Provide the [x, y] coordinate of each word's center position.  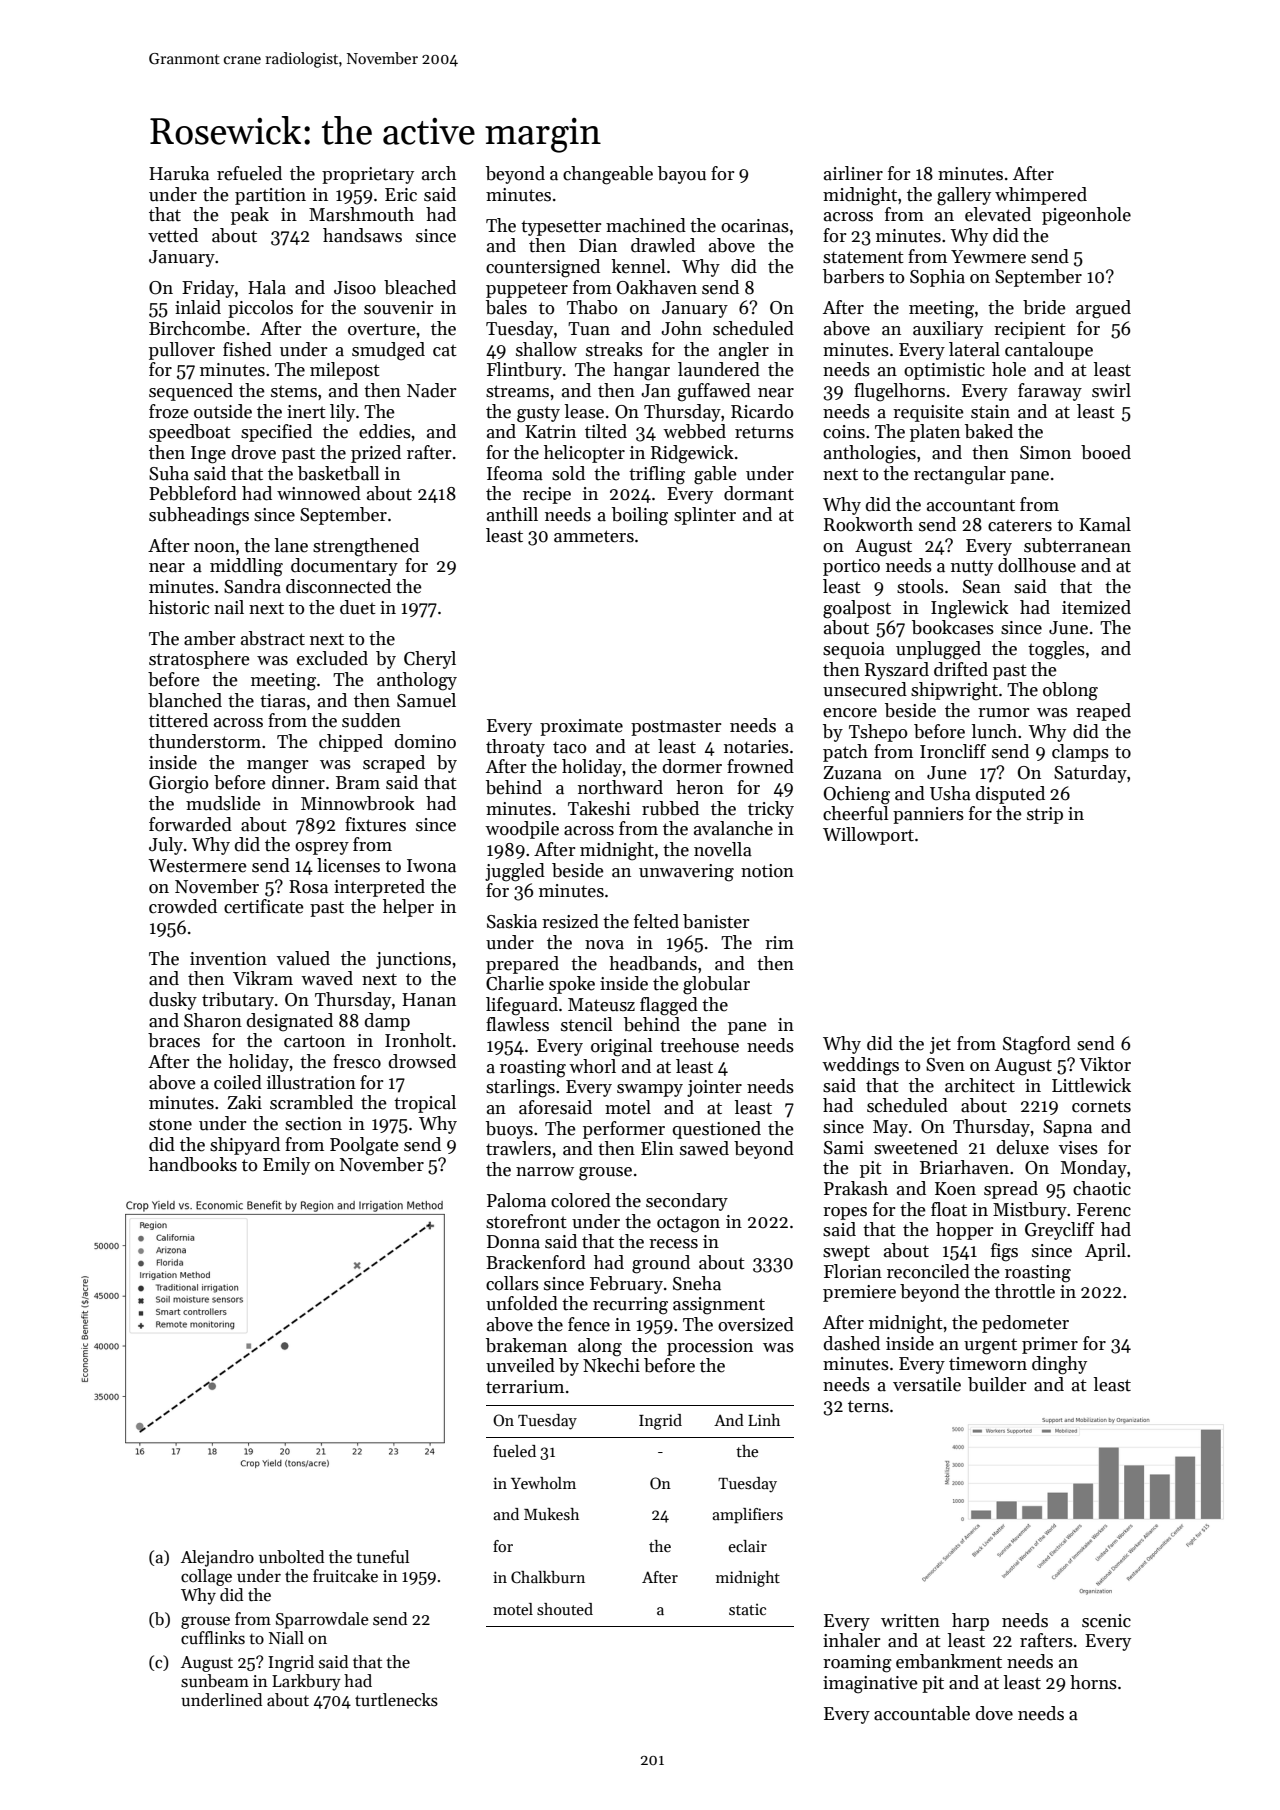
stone [170, 1124]
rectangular [960, 475]
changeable [608, 175]
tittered [178, 720]
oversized [756, 1324]
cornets [1101, 1106]
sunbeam [215, 1681]
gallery [964, 196]
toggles [1056, 650]
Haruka [179, 173]
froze [169, 411]
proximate [581, 727]
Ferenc [1104, 1210]
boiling [640, 516]
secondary [687, 1202]
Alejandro [217, 1558]
